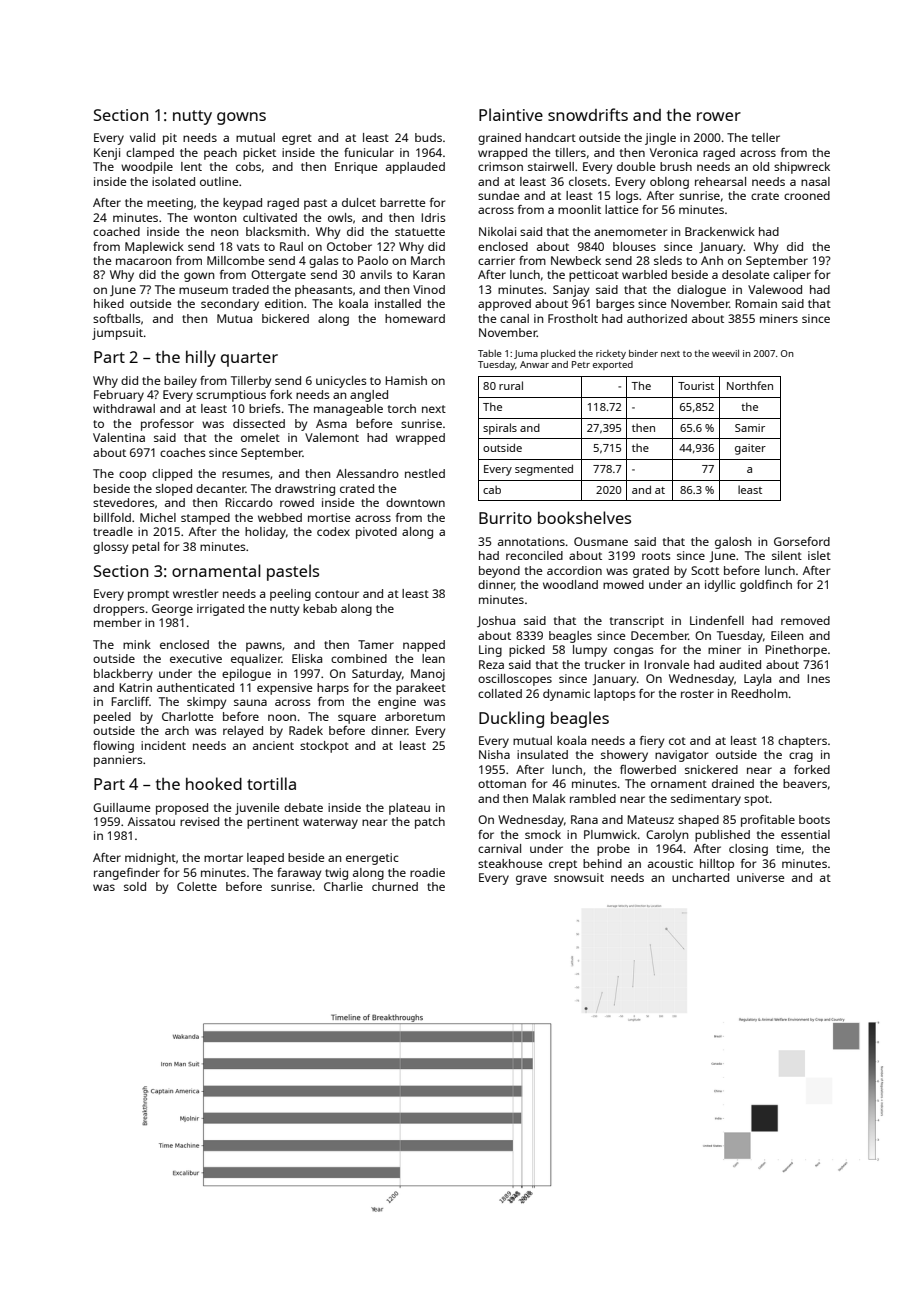 The height and width of the screenshot is (1308, 924). Describe the element at coordinates (415, 318) in the screenshot. I see `homeward` at that location.
